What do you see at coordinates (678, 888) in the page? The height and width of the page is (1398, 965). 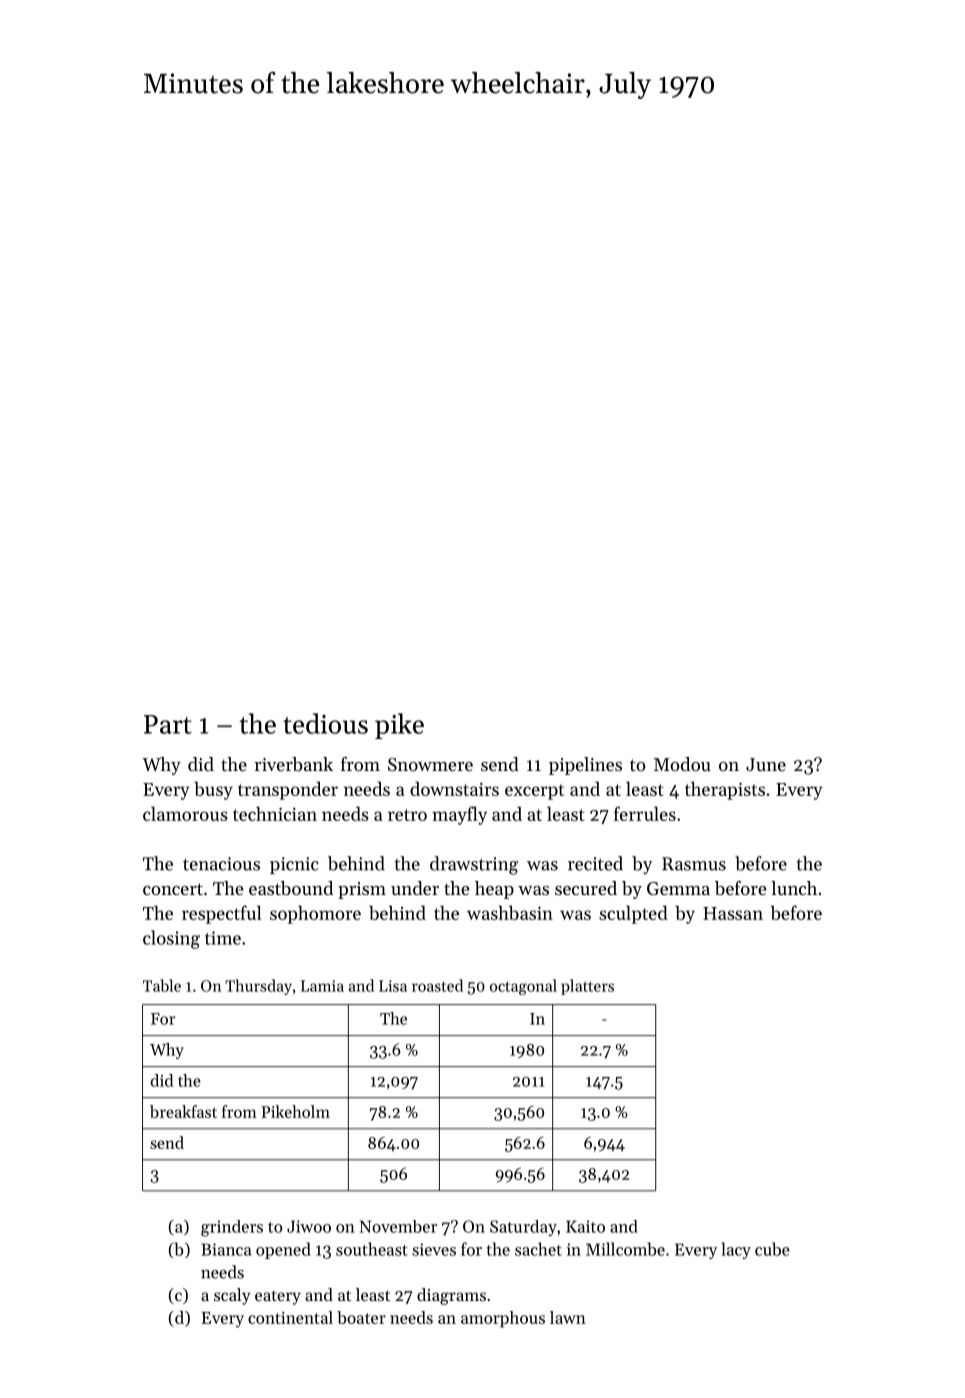 I see `Gemma` at bounding box center [678, 888].
